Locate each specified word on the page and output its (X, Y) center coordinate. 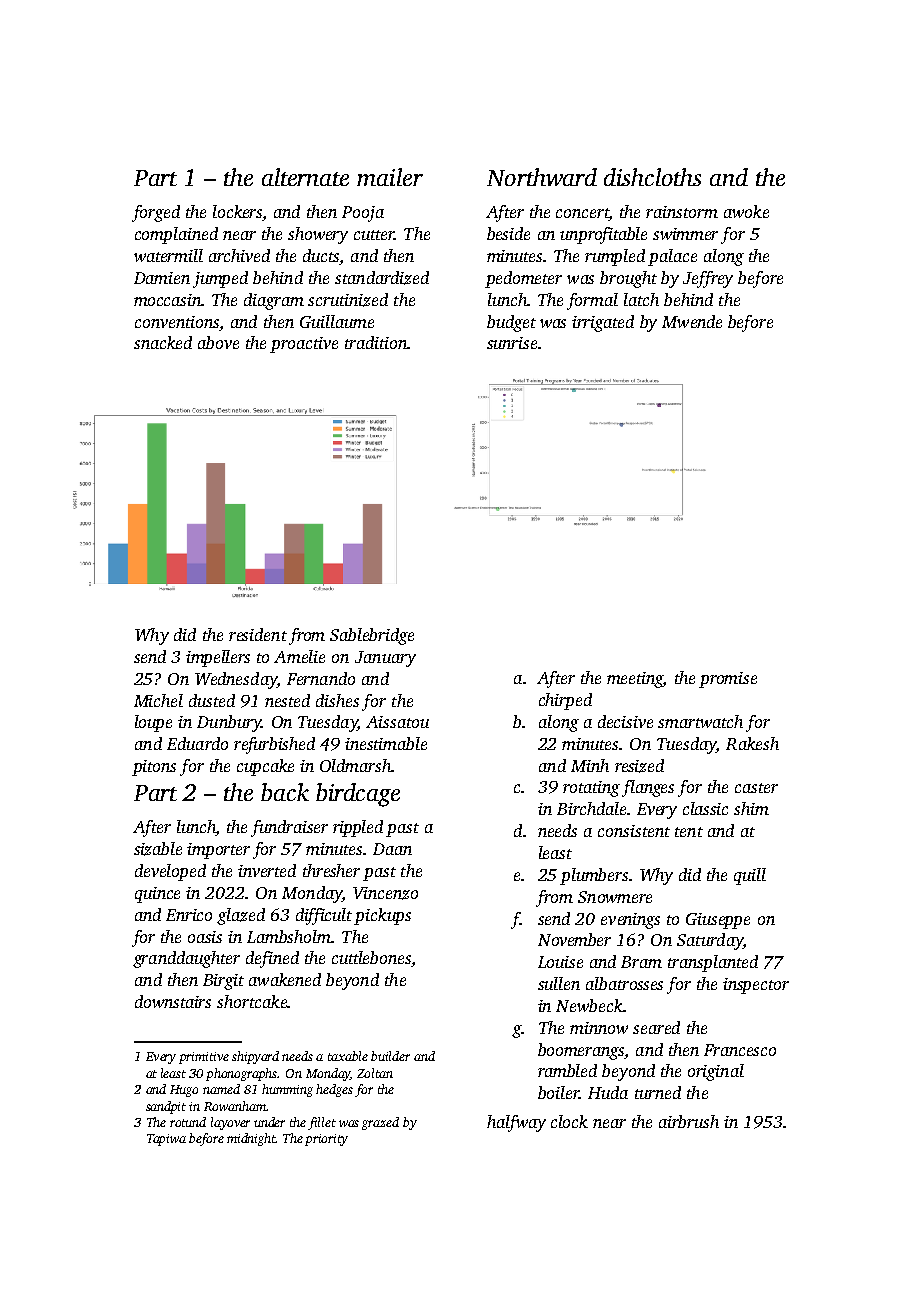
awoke (746, 211)
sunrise (512, 343)
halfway (516, 1123)
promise (728, 680)
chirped (565, 701)
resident (258, 634)
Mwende (692, 321)
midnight (251, 1139)
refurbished (274, 745)
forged (156, 213)
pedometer (523, 279)
